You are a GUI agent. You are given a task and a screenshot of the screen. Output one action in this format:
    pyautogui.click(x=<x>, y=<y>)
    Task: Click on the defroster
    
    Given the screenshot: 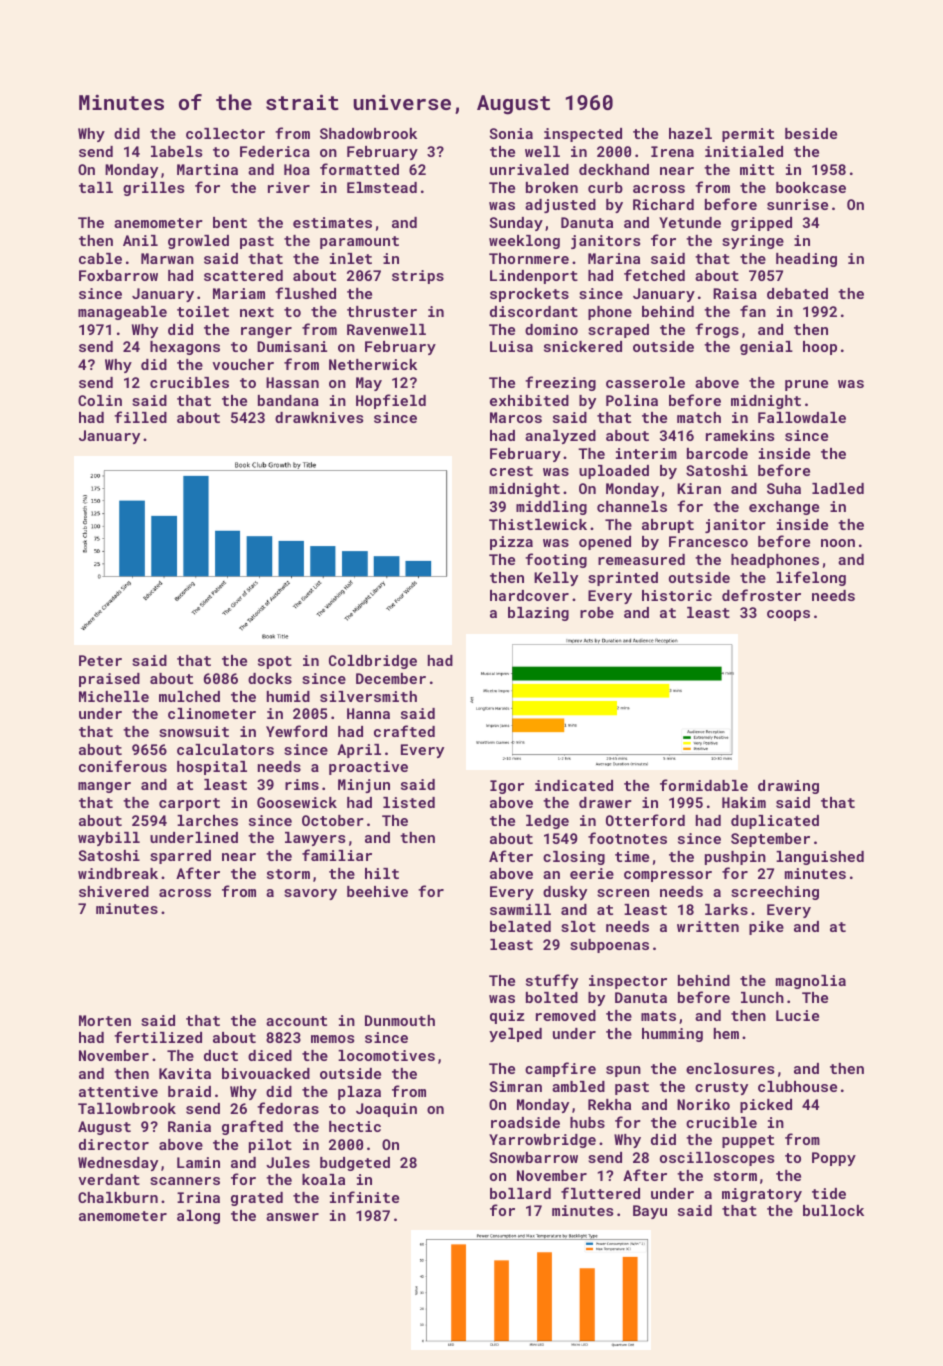 What is the action you would take?
    pyautogui.click(x=761, y=595)
